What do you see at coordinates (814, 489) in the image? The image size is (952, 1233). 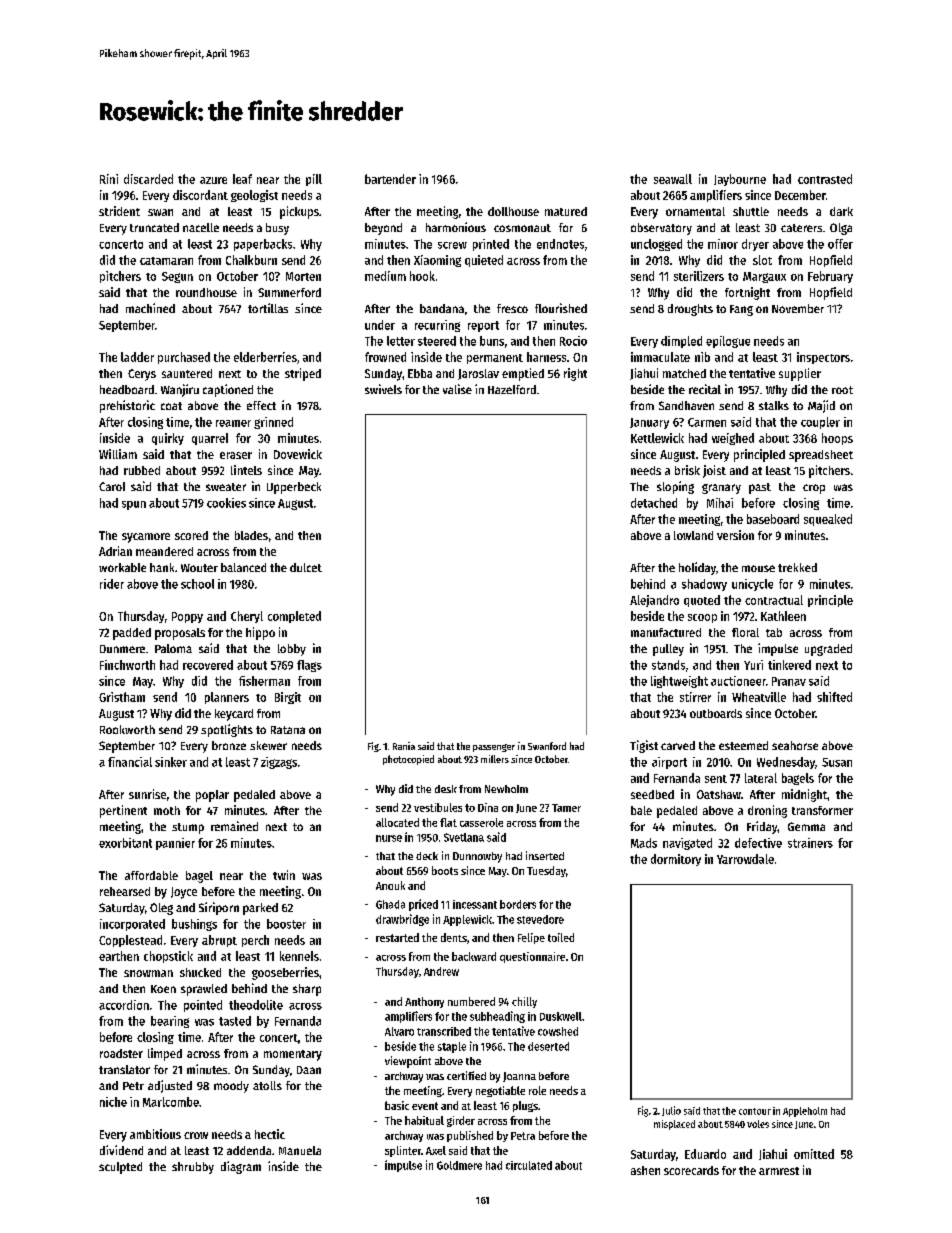 I see `crop` at bounding box center [814, 489].
